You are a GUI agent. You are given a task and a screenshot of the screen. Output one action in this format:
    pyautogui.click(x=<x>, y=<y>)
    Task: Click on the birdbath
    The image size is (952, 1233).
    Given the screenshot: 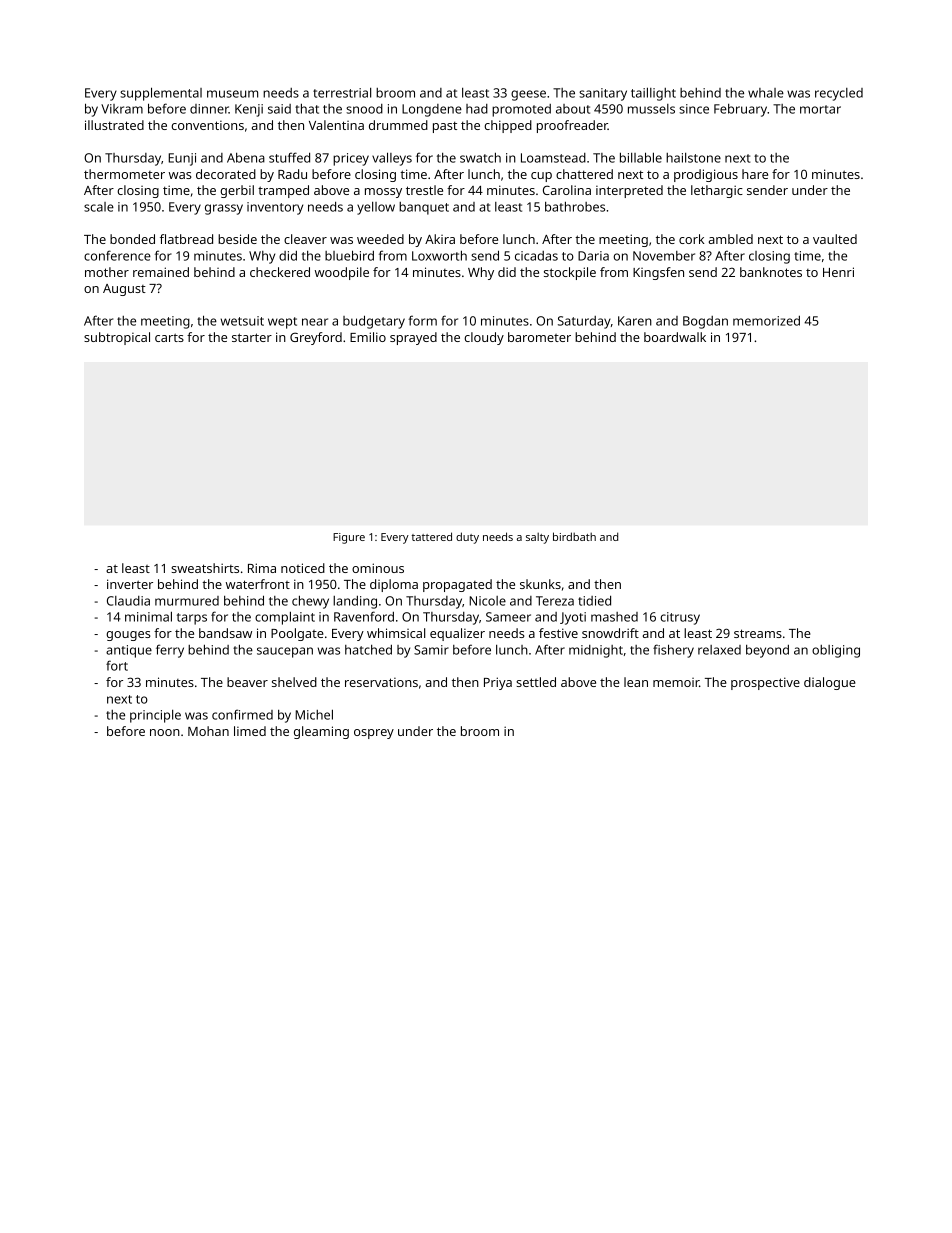 What is the action you would take?
    pyautogui.click(x=574, y=536)
